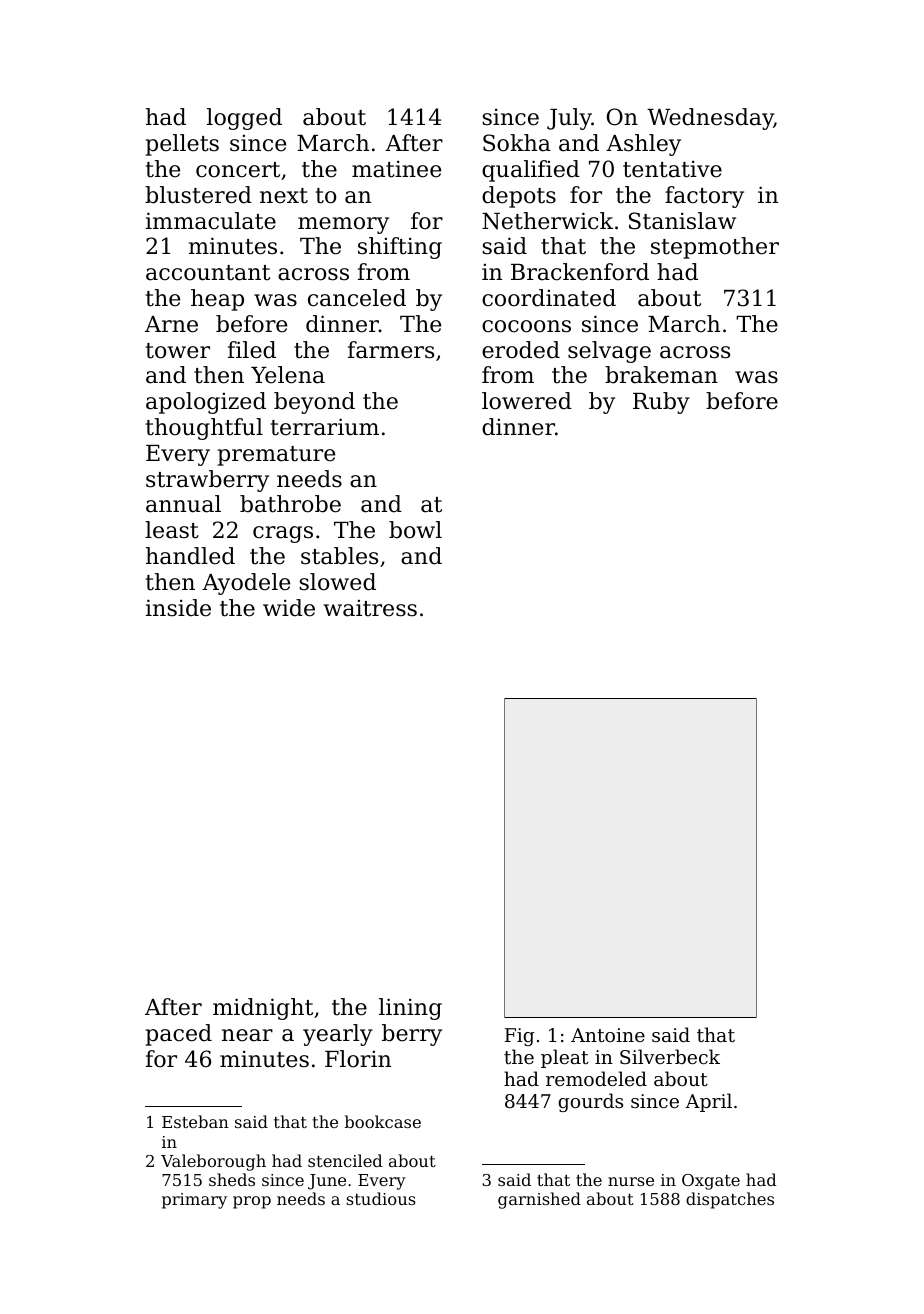  What do you see at coordinates (213, 1162) in the screenshot?
I see `Valeborough` at bounding box center [213, 1162].
